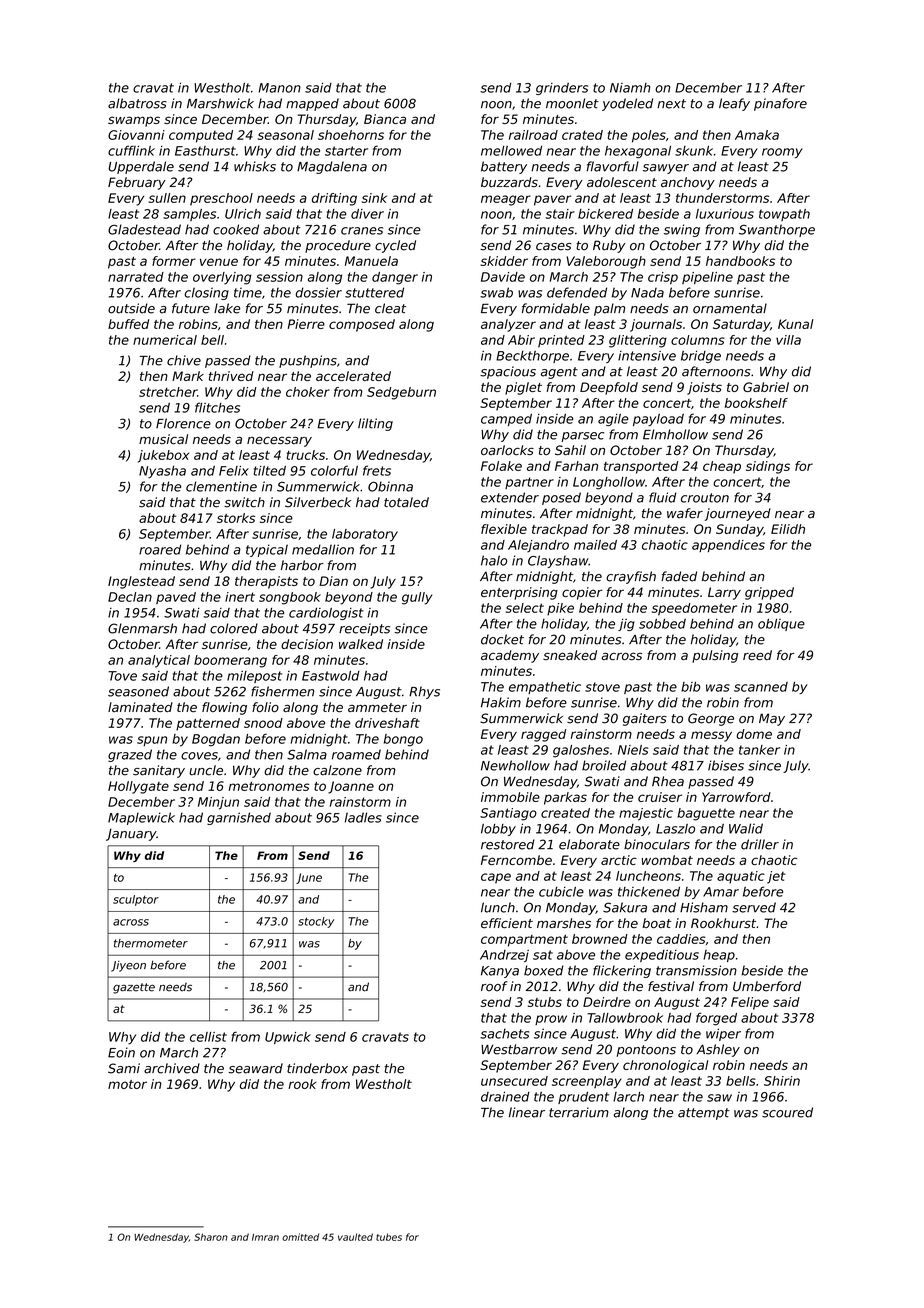  Describe the element at coordinates (265, 1237) in the screenshot. I see `Imran` at that location.
